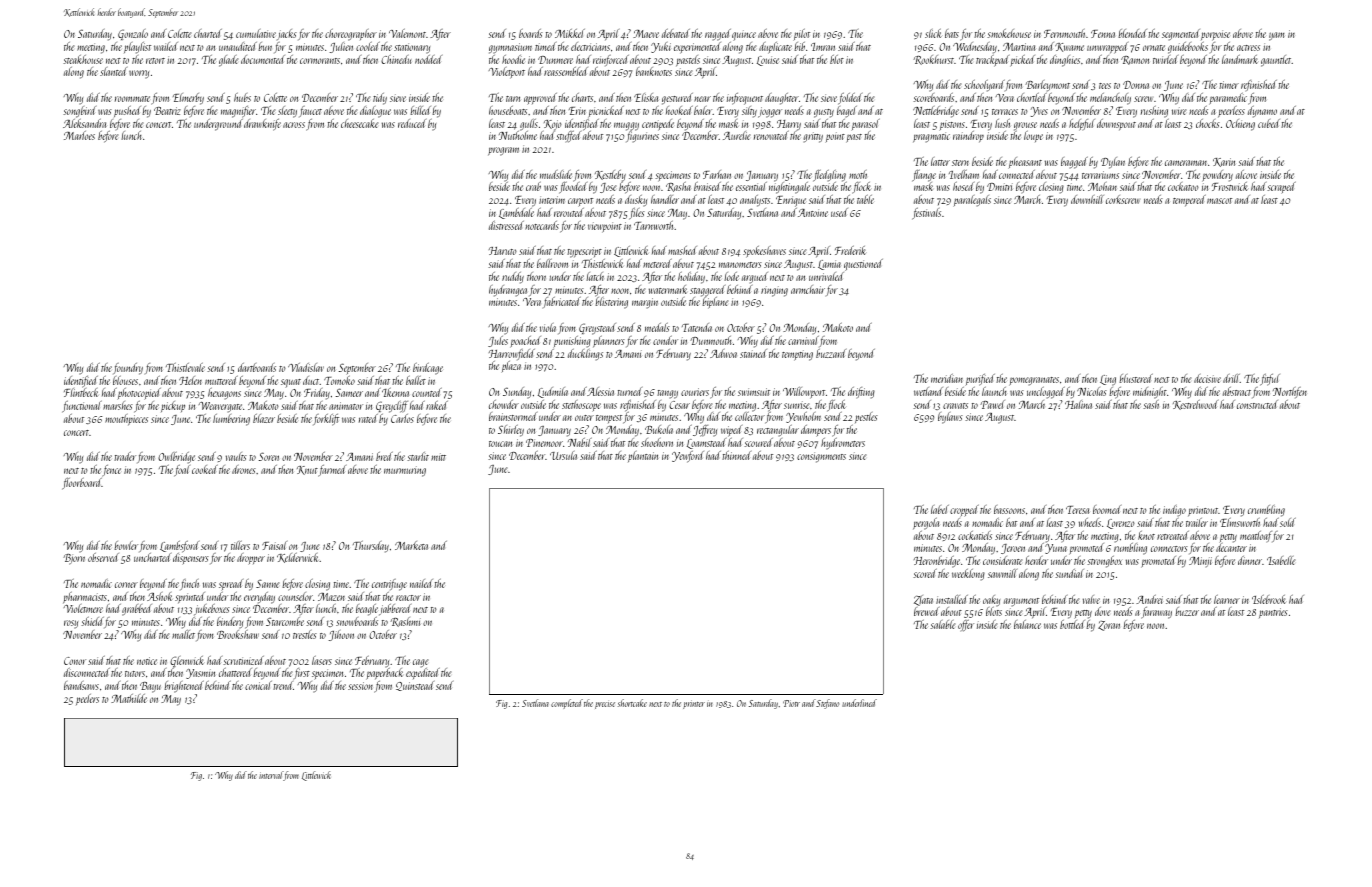 This document has width=1372, height=887. What do you see at coordinates (155, 61) in the document?
I see `retort` at bounding box center [155, 61].
